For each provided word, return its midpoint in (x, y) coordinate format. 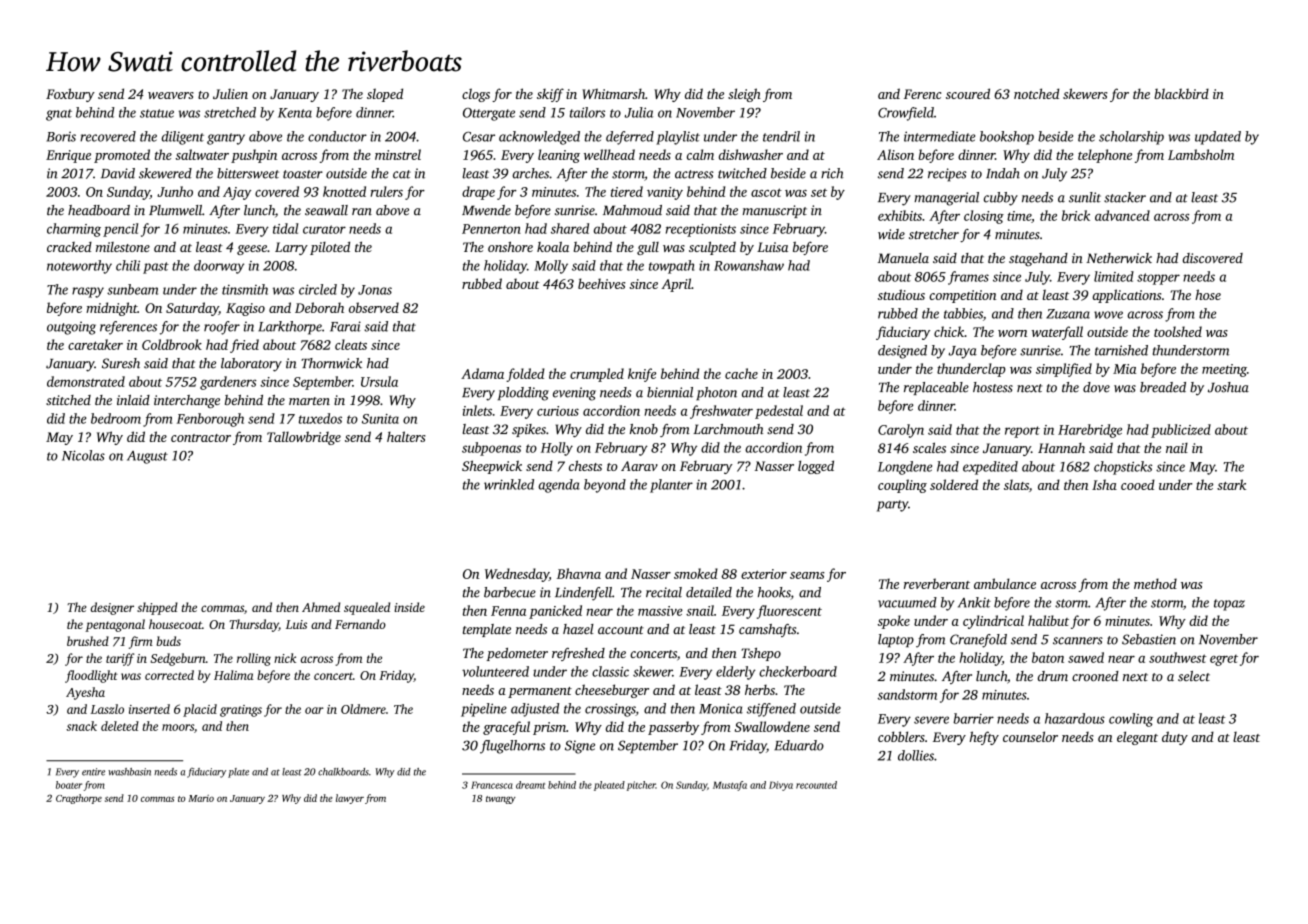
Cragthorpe (79, 799)
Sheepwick (492, 467)
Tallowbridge (304, 438)
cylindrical (993, 622)
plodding (523, 394)
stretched (230, 112)
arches (531, 173)
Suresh (121, 363)
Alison (895, 154)
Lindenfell (583, 594)
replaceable (936, 388)
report (1022, 432)
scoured (968, 93)
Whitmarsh (613, 93)
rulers (387, 191)
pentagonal (115, 625)
